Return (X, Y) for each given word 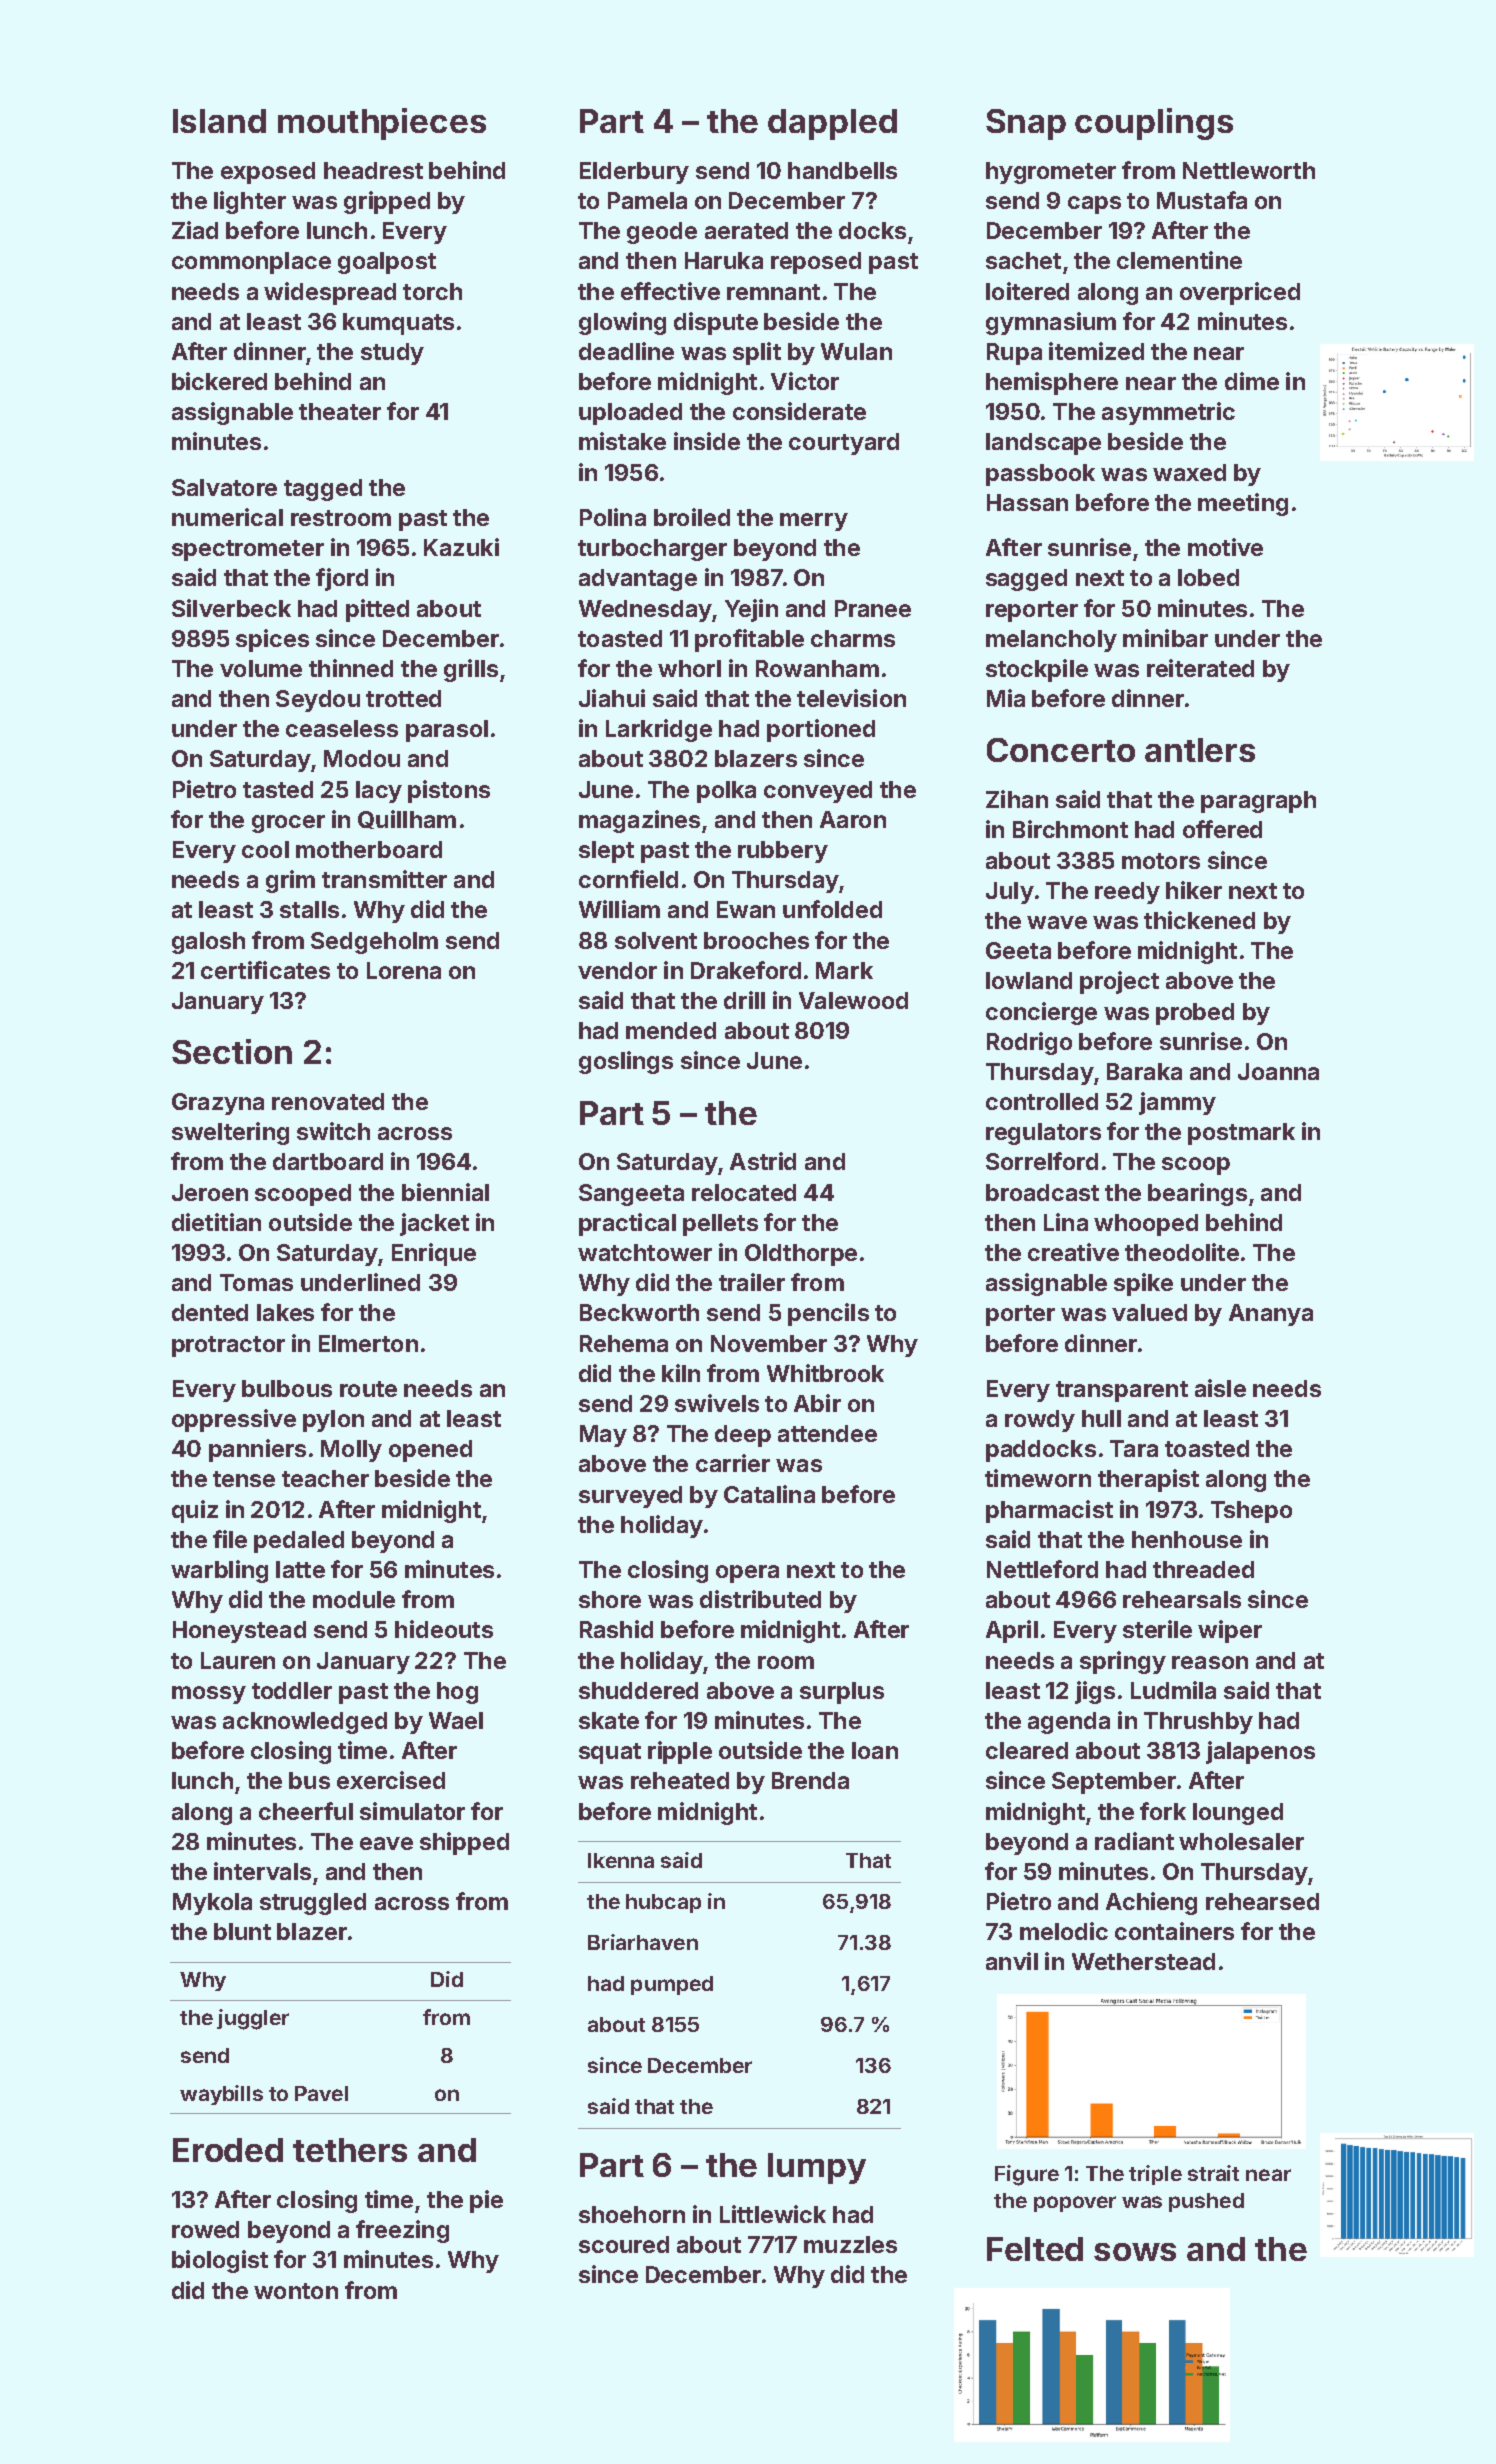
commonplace (251, 263)
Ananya (1271, 1315)
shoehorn (632, 2214)
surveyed (630, 1497)
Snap (1026, 124)
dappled (832, 124)
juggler (253, 2019)
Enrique (434, 1254)
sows (1135, 2252)
